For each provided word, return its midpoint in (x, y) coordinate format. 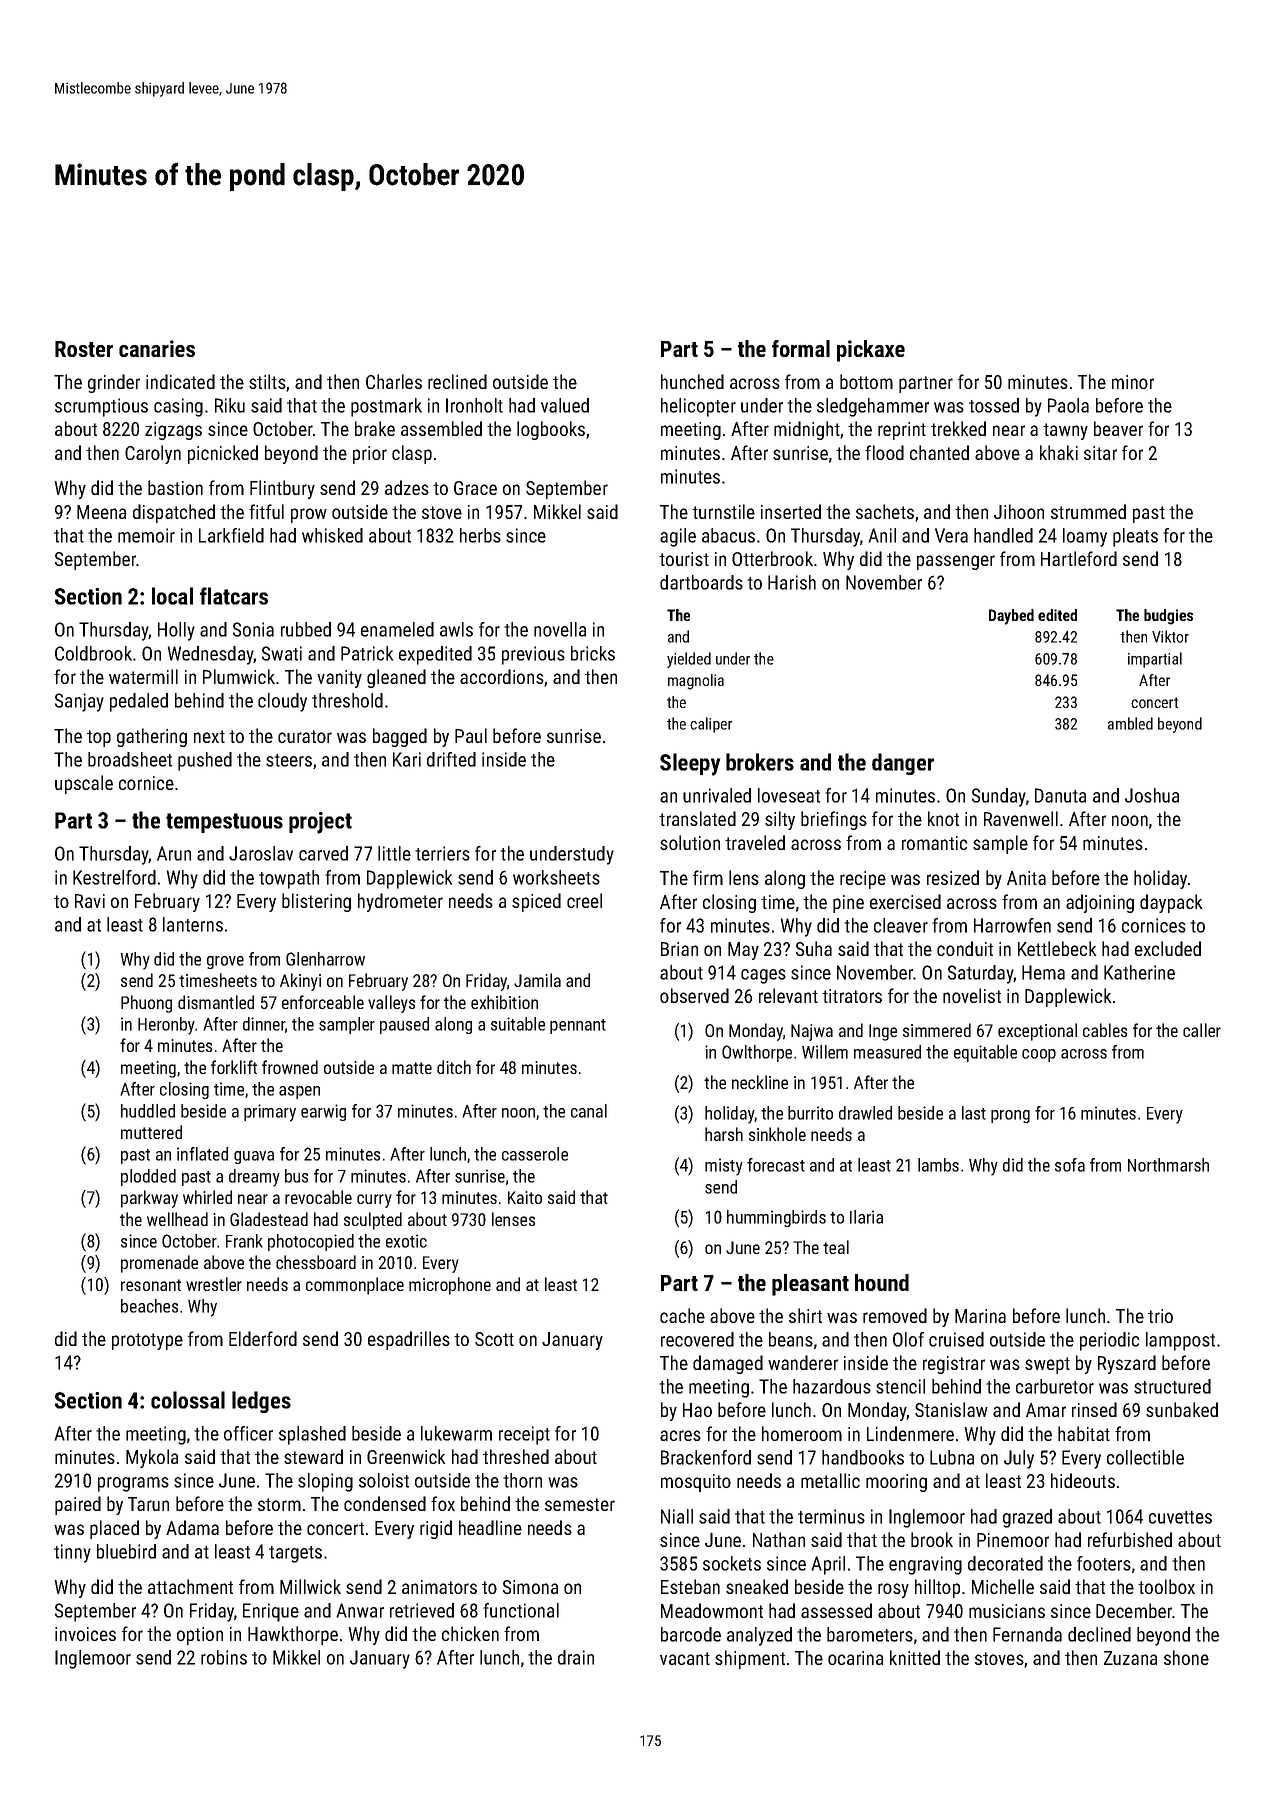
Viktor (1170, 636)
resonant (151, 1285)
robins (224, 1657)
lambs (938, 1165)
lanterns (193, 924)
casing (178, 407)
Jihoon (1019, 511)
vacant (685, 1658)
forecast (776, 1165)
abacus (728, 535)
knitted (915, 1657)
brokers (760, 762)
